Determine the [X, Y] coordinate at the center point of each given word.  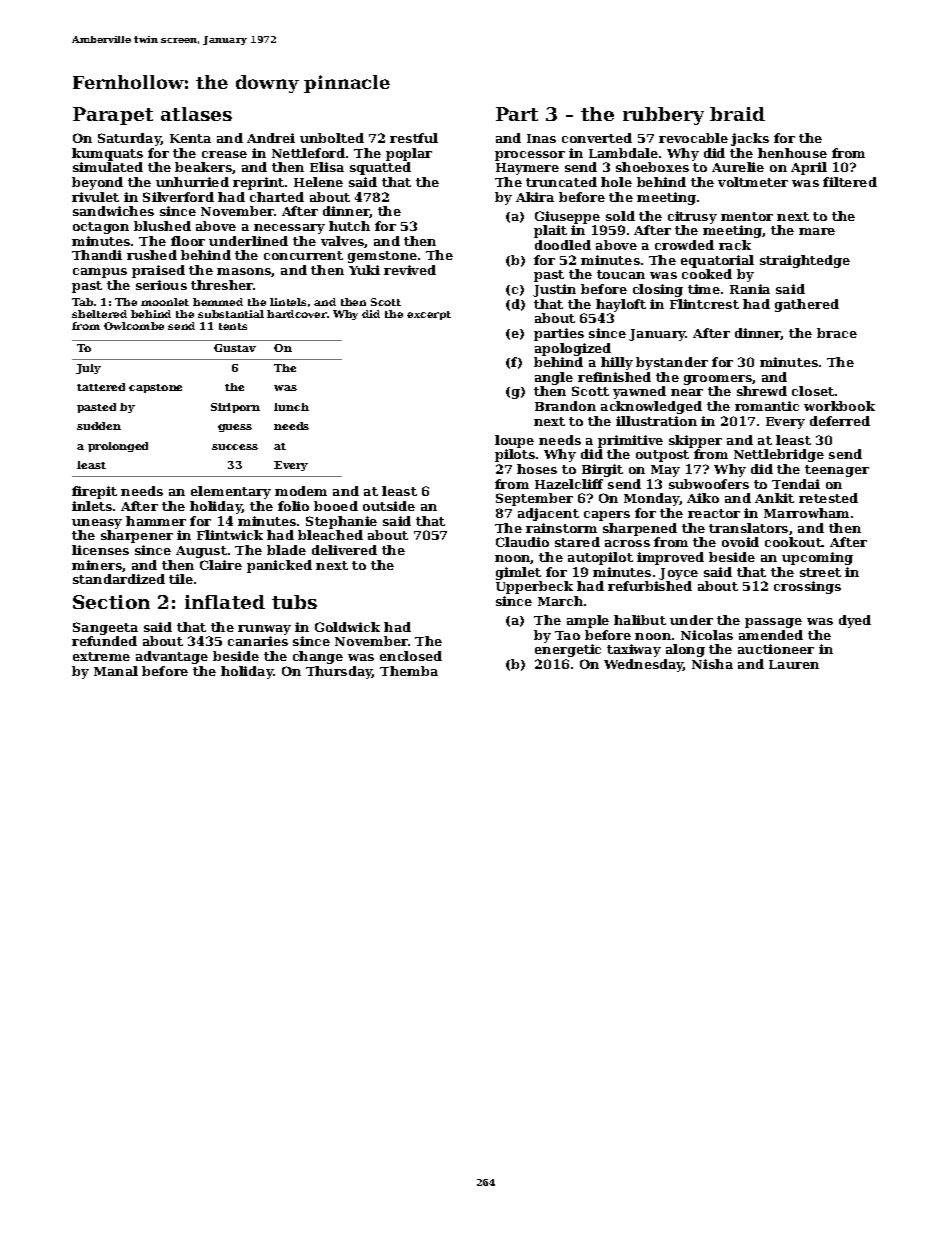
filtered [850, 182]
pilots [515, 455]
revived [410, 270]
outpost [662, 456]
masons [244, 272]
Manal [116, 671]
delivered [344, 550]
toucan [621, 274]
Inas [541, 138]
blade [286, 550]
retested [828, 498]
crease [224, 154]
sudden [99, 426]
